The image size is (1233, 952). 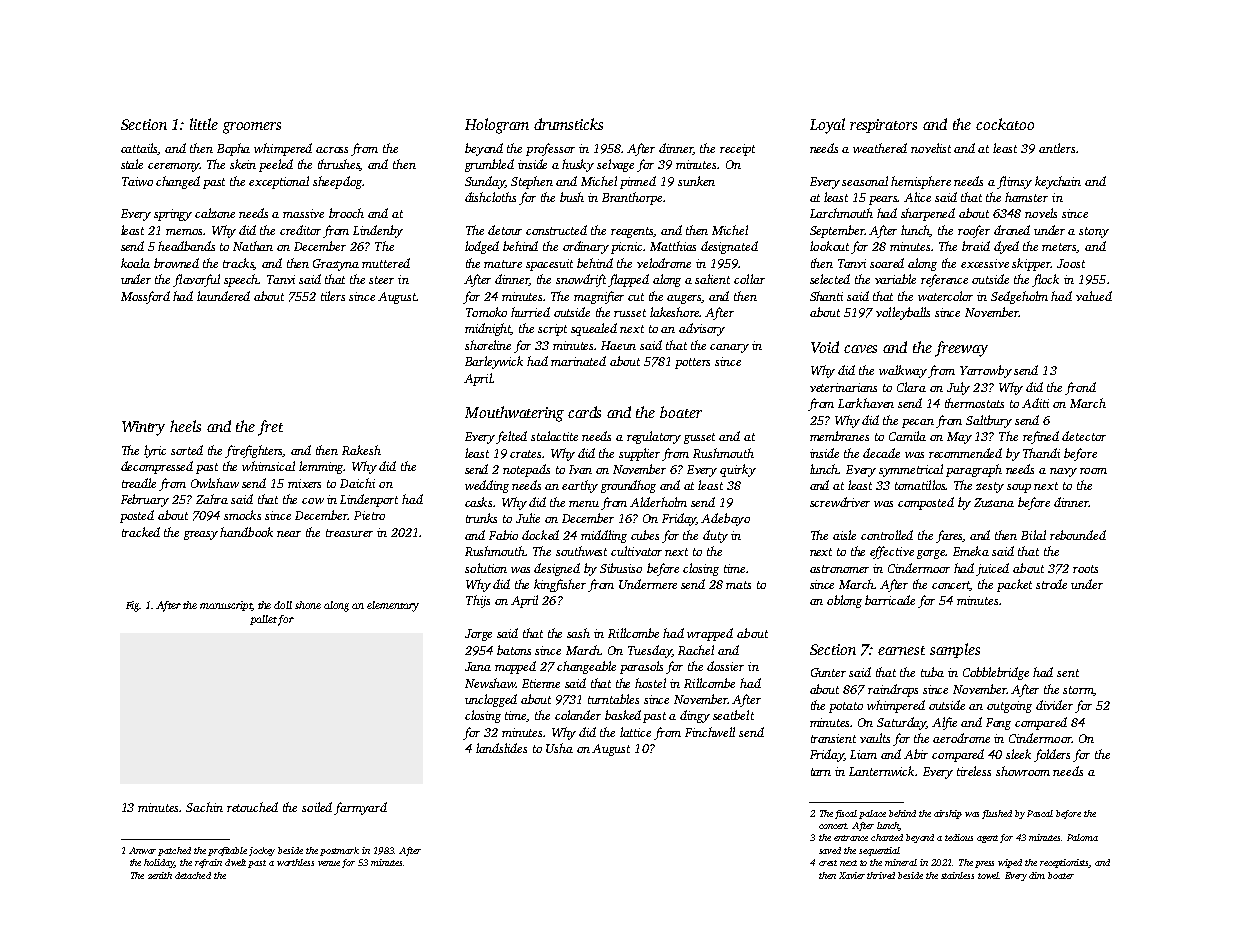 What do you see at coordinates (738, 585) in the screenshot?
I see `mats` at bounding box center [738, 585].
